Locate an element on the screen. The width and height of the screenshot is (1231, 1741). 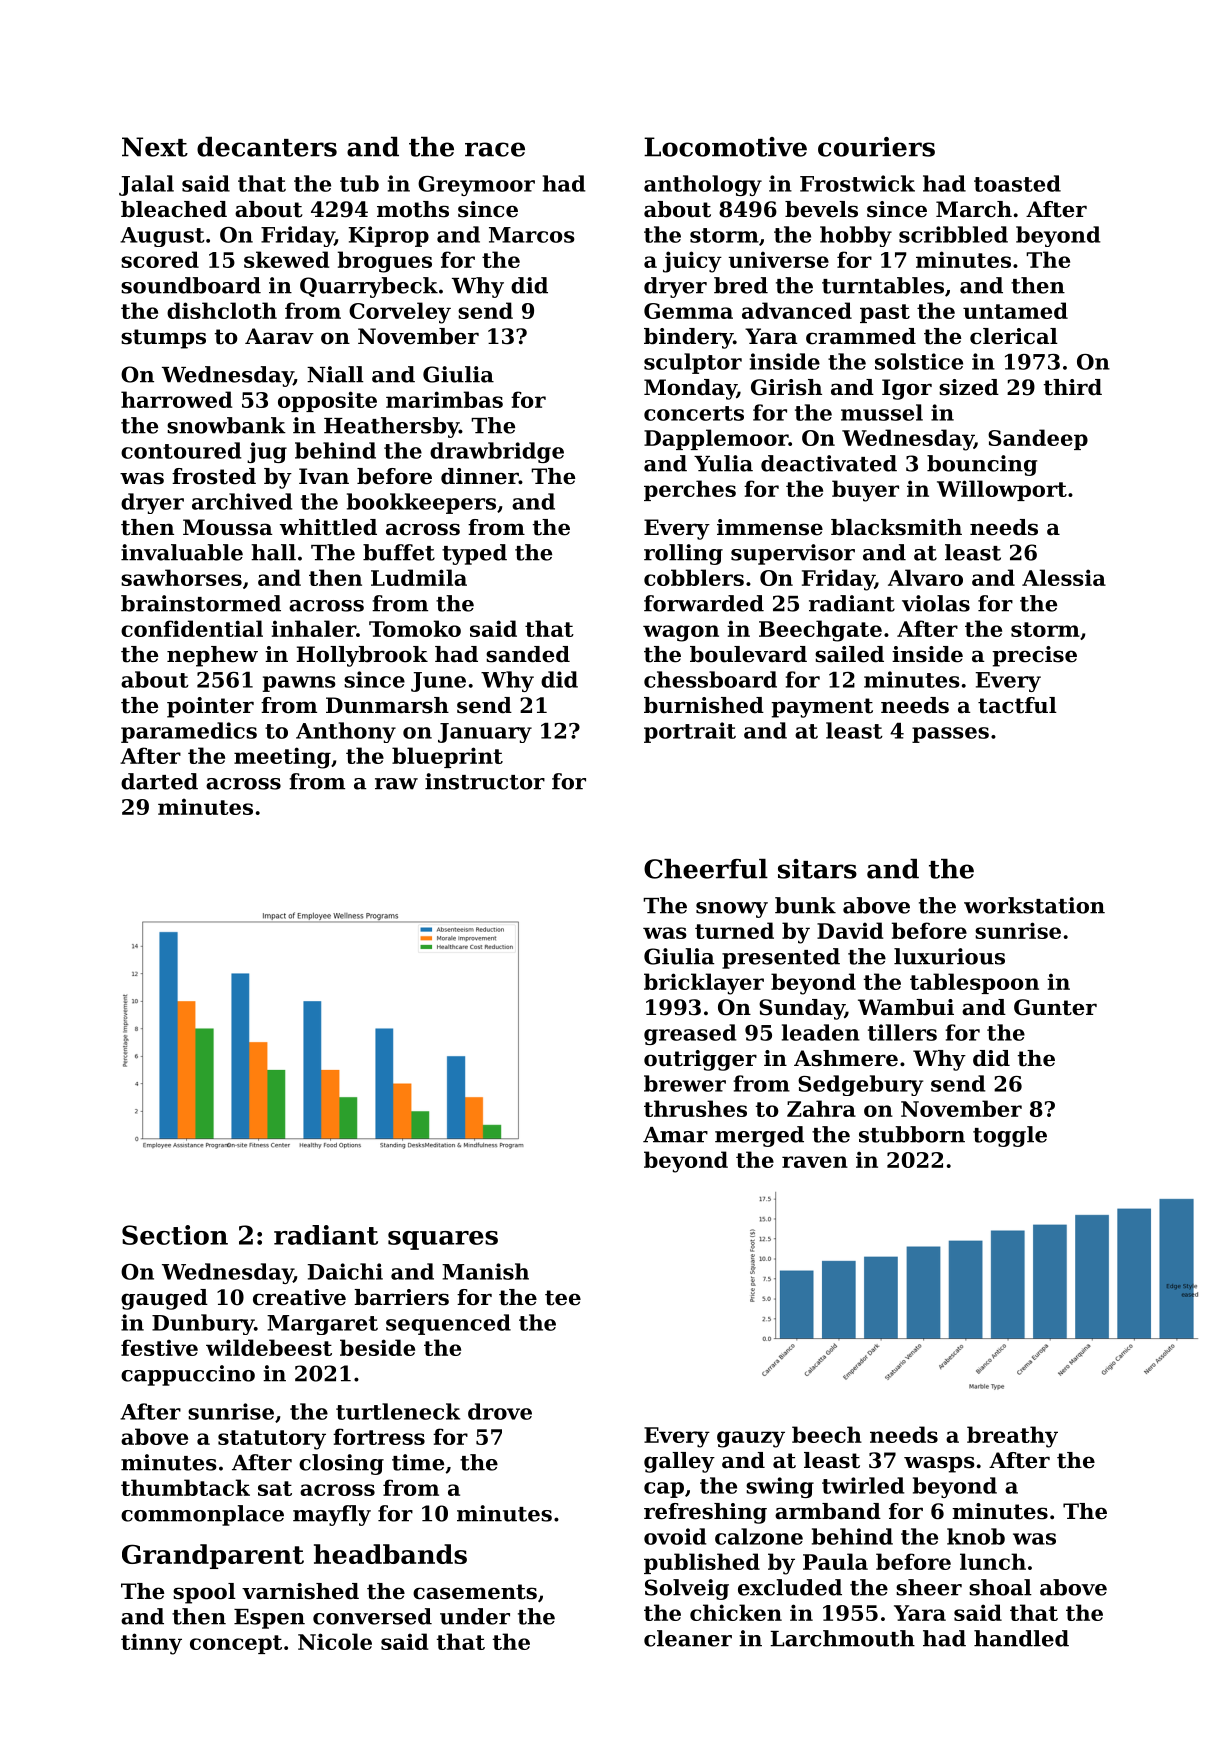
brewer is located at coordinates (685, 1083).
